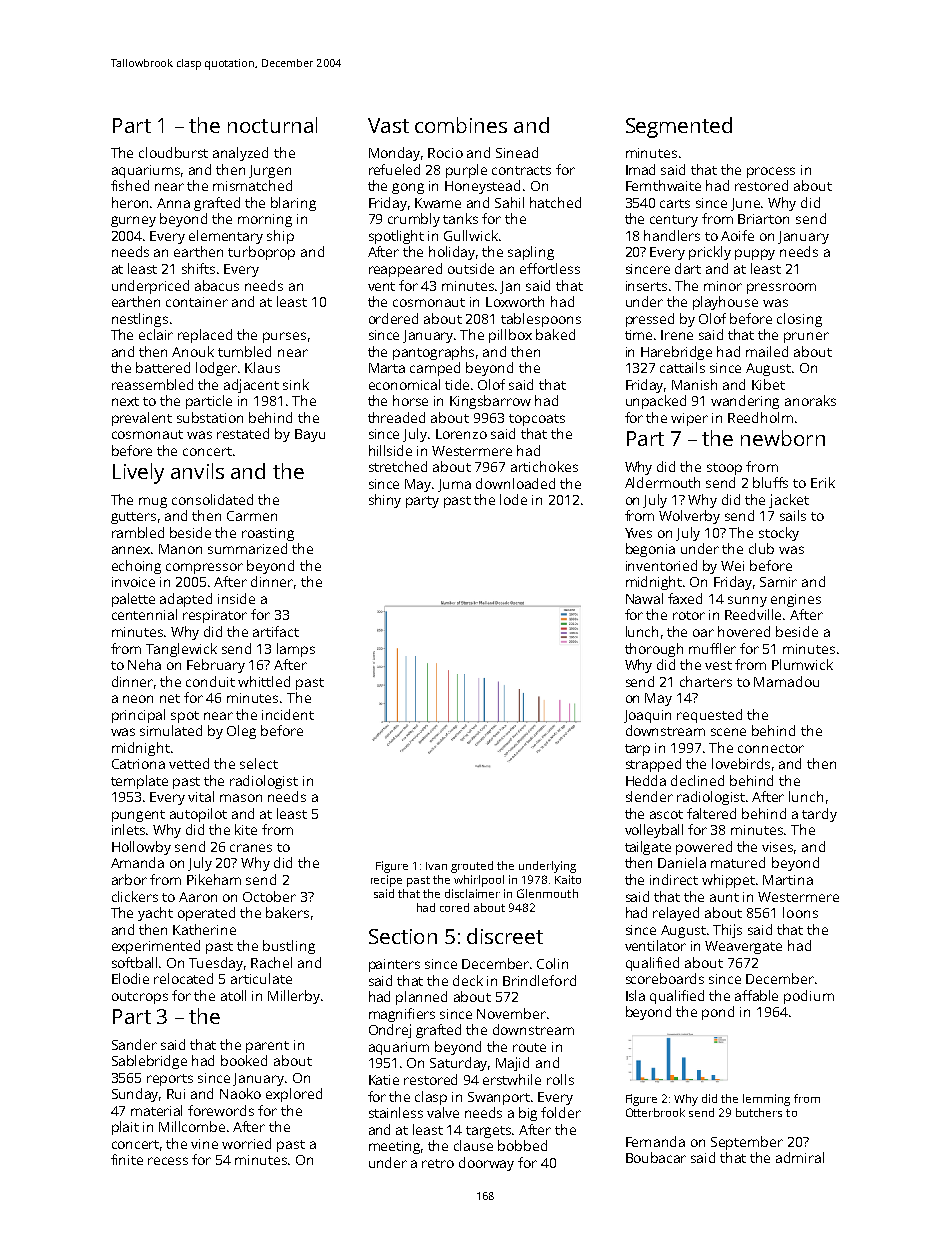 The height and width of the screenshot is (1233, 952). Describe the element at coordinates (138, 764) in the screenshot. I see `Catriona` at that location.
